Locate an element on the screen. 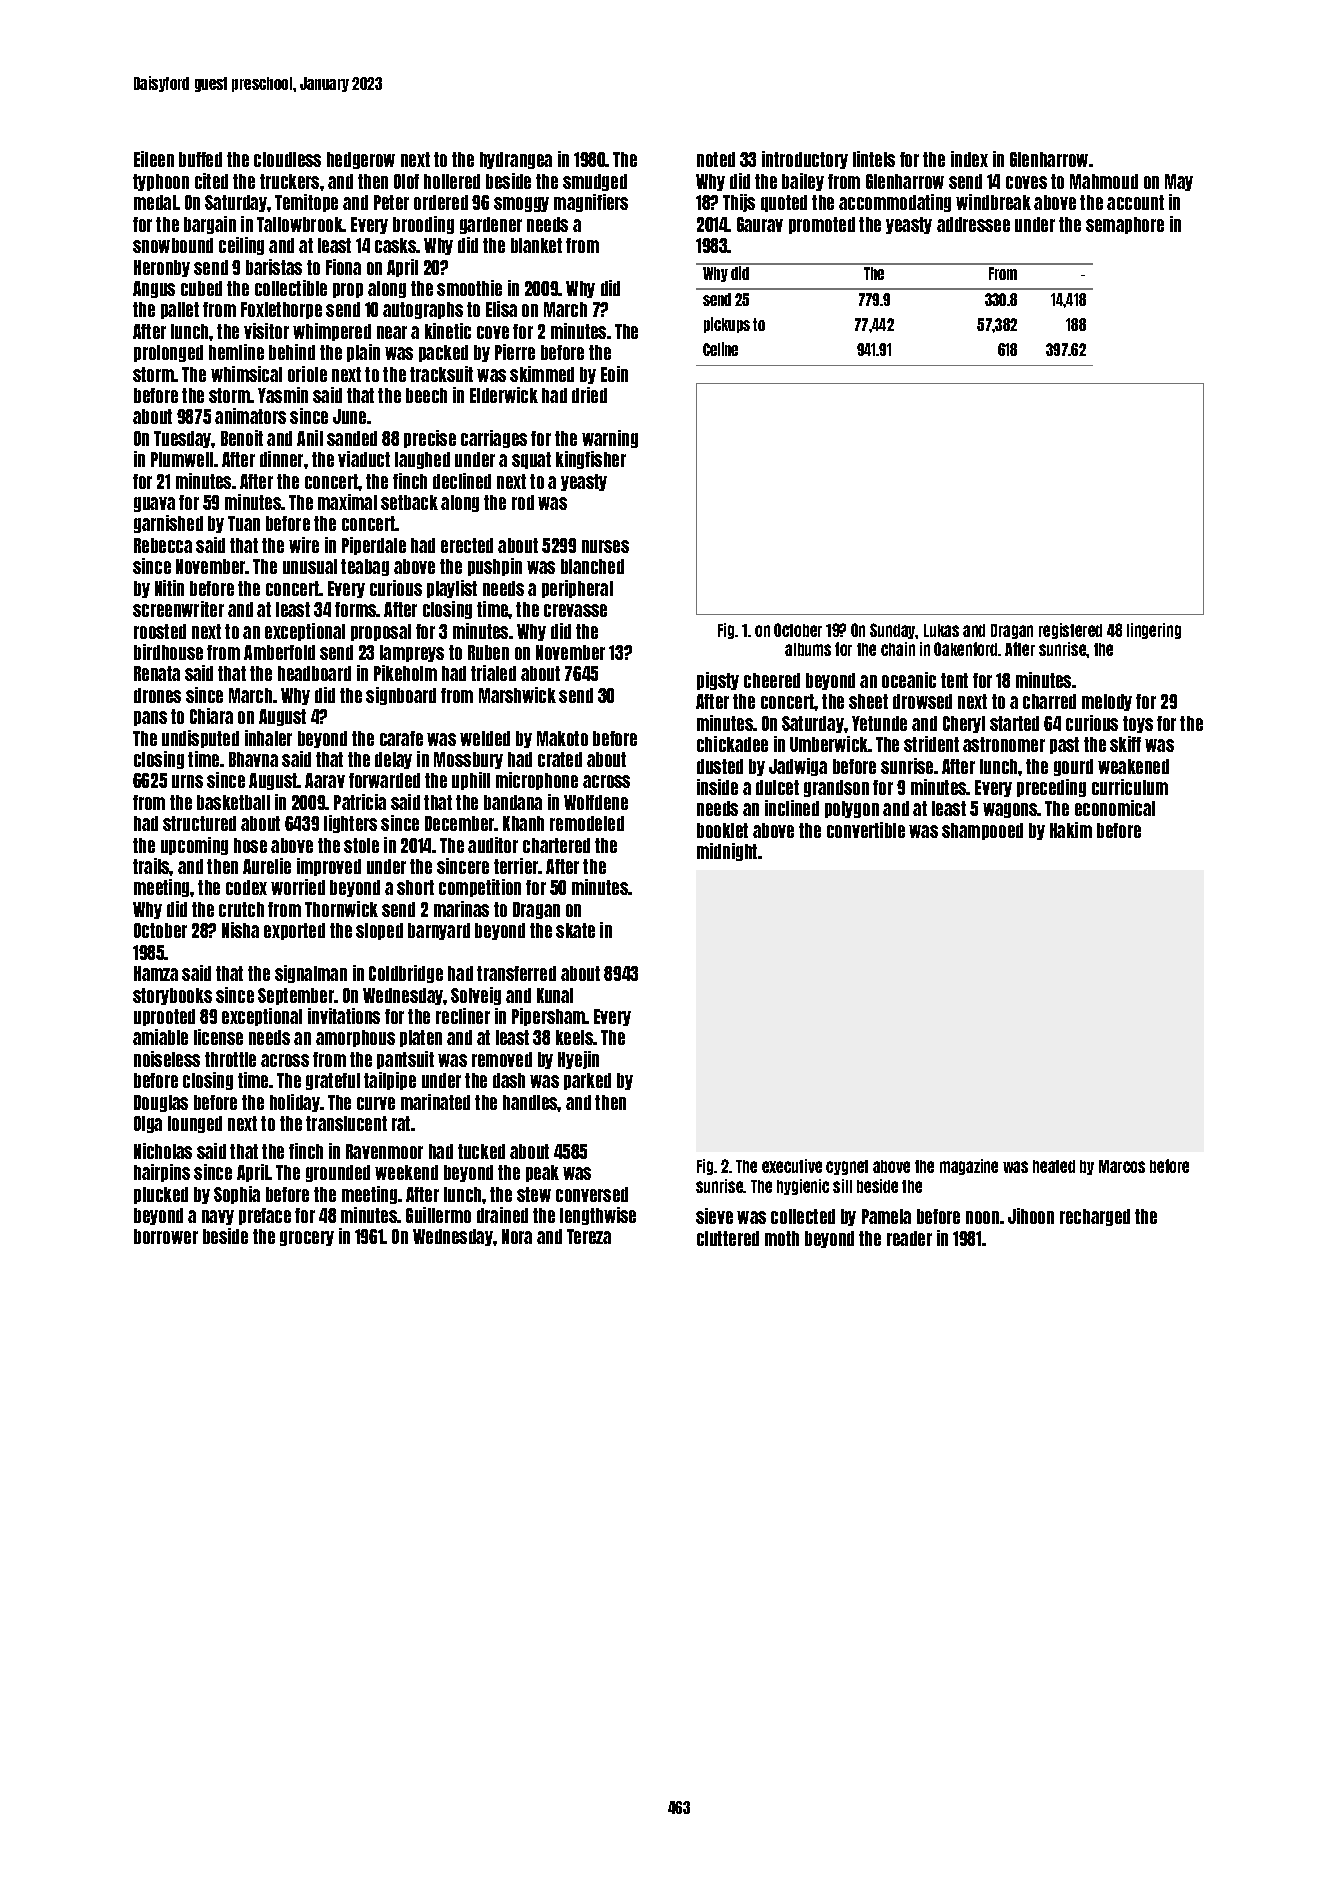  delay is located at coordinates (393, 760).
